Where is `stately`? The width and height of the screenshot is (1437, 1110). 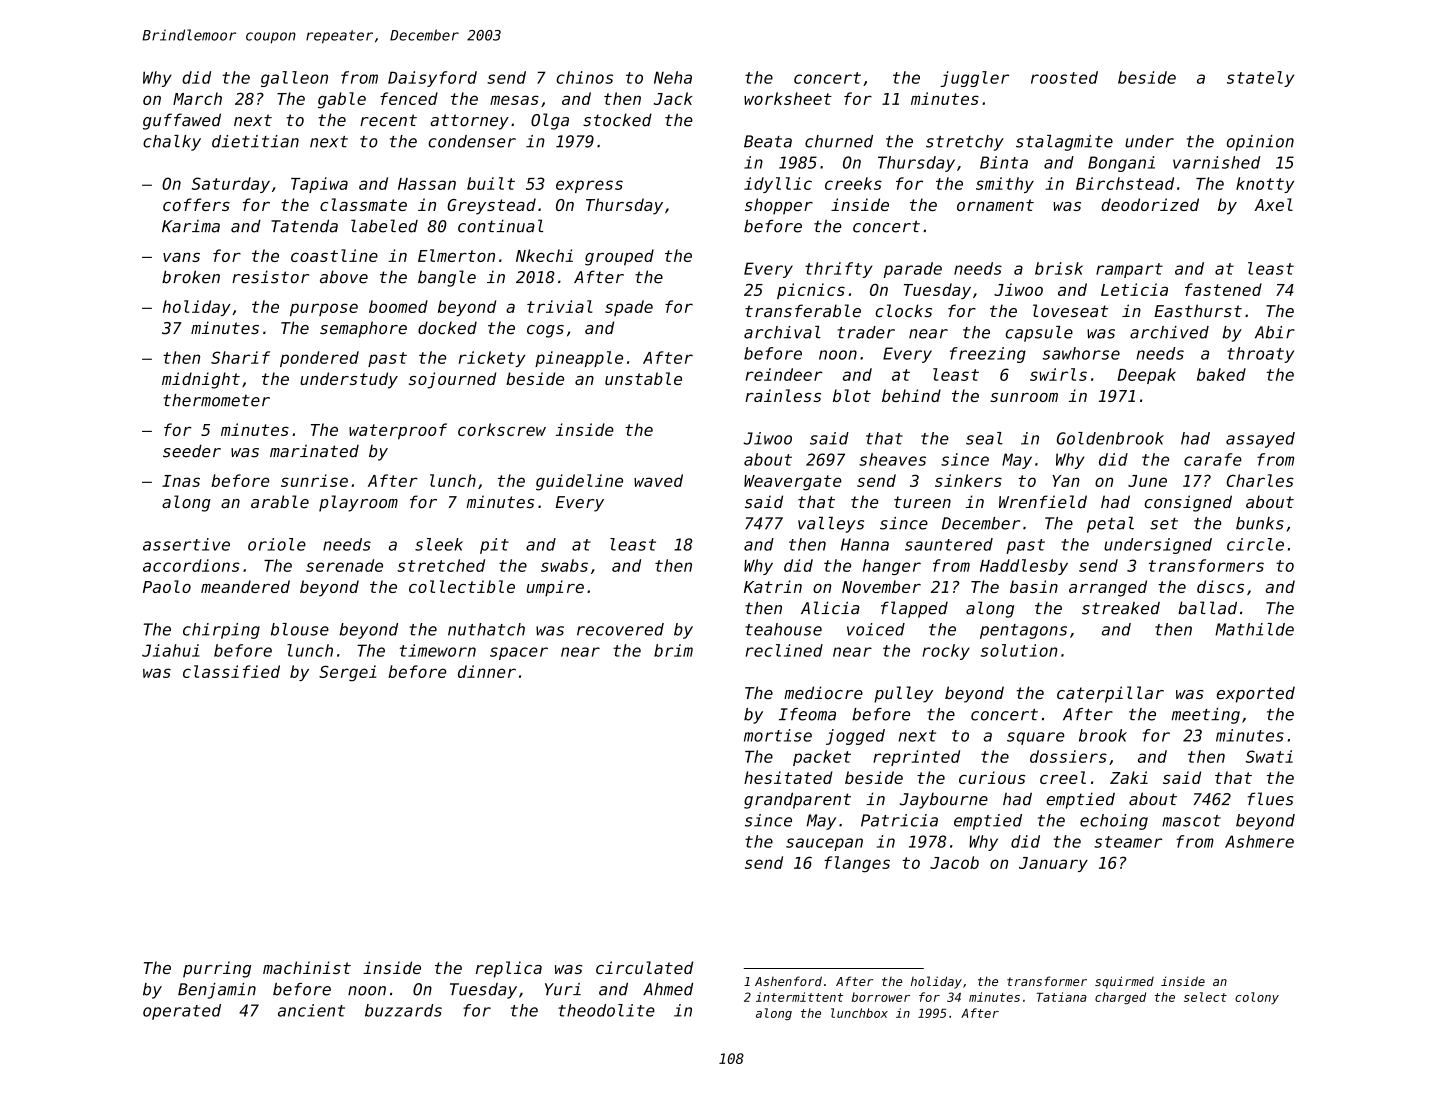 stately is located at coordinates (1260, 79).
